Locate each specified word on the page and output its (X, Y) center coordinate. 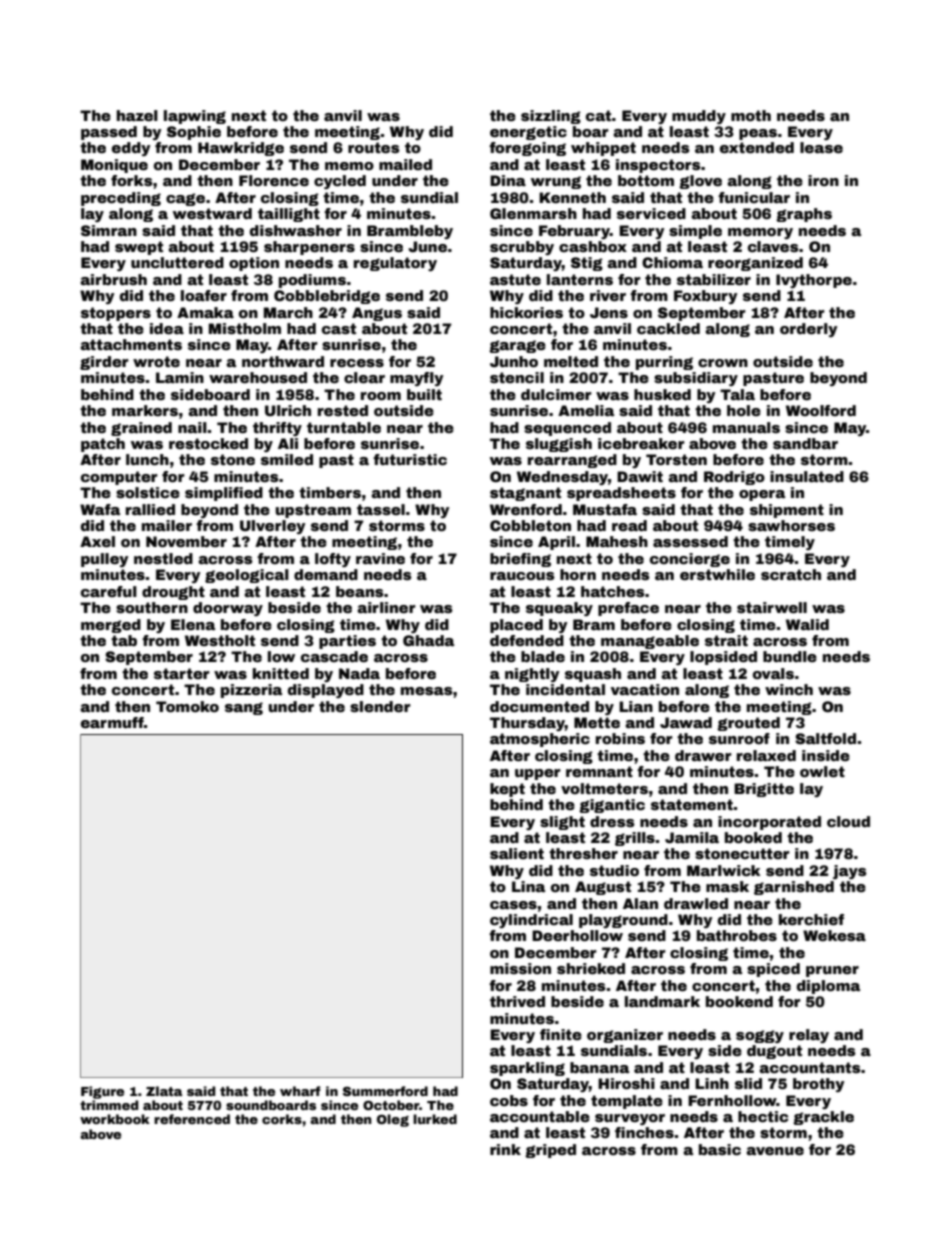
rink (505, 1149)
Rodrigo (734, 478)
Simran (109, 230)
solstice (148, 492)
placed (516, 626)
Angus (377, 314)
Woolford (821, 410)
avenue (775, 1151)
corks (282, 1119)
